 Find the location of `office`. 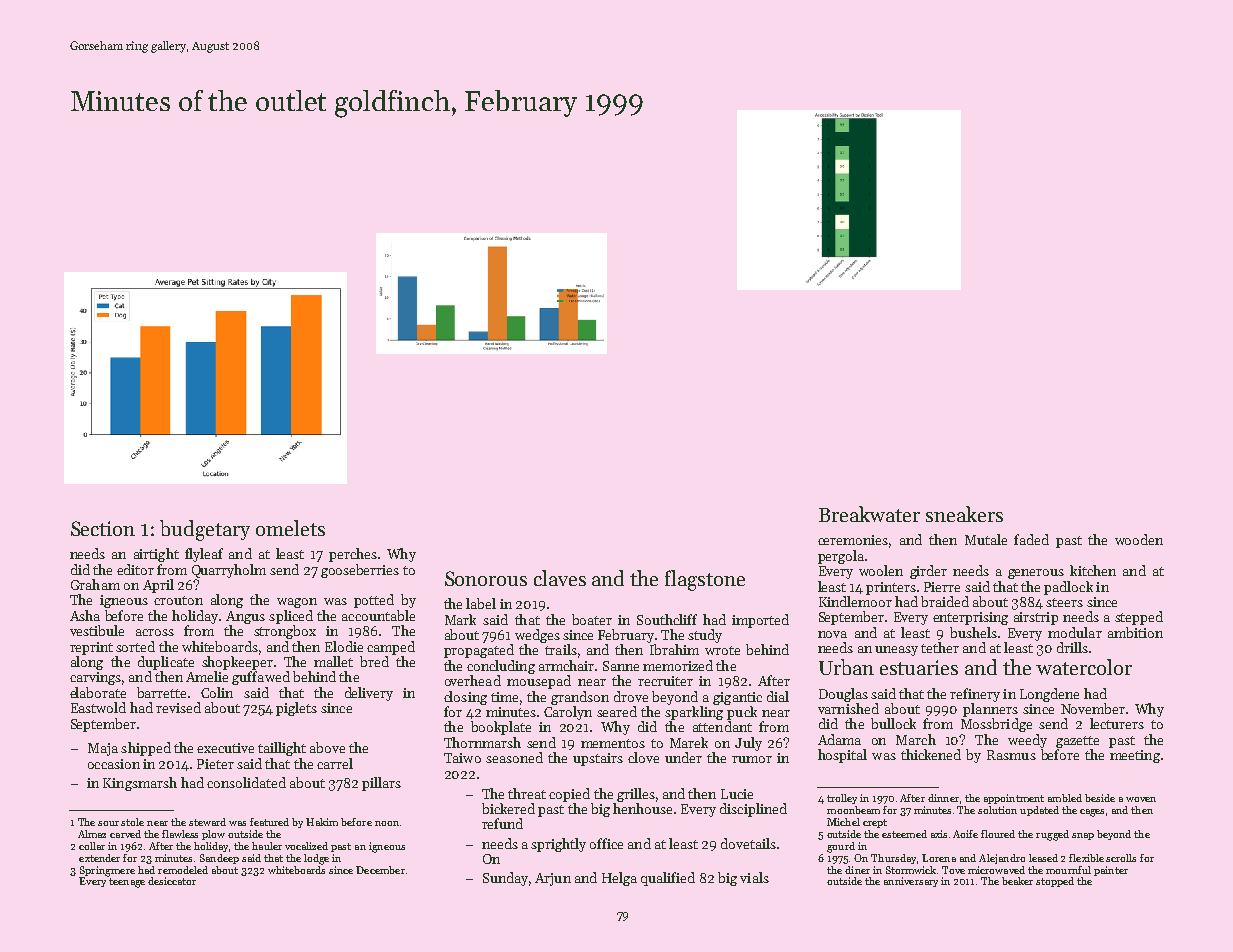

office is located at coordinates (606, 843).
